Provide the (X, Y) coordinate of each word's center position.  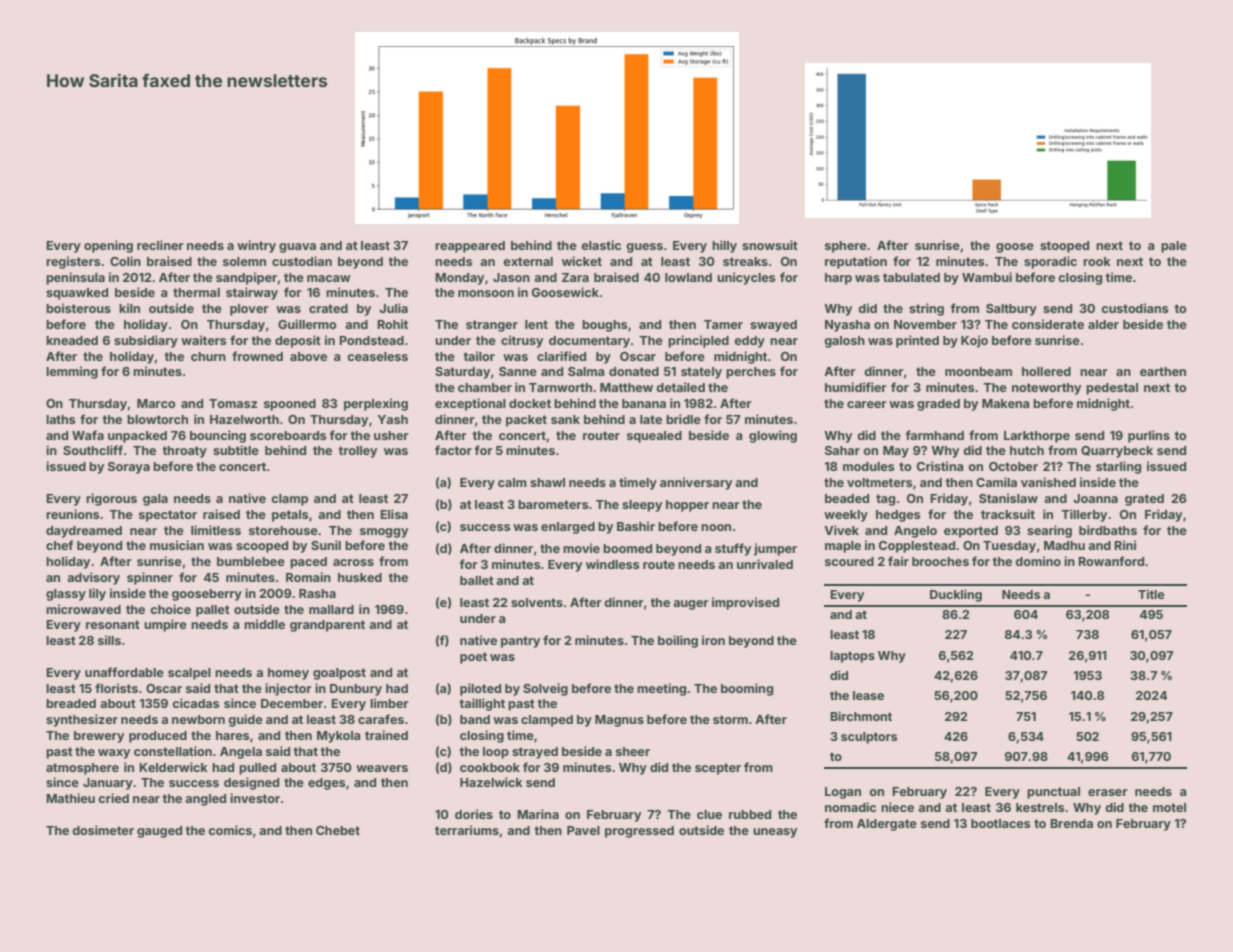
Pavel (583, 830)
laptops (852, 657)
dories (474, 814)
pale (1174, 247)
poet (473, 658)
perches (751, 373)
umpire (165, 625)
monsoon (486, 293)
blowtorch (157, 419)
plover (249, 310)
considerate (1048, 324)
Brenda (1071, 823)
